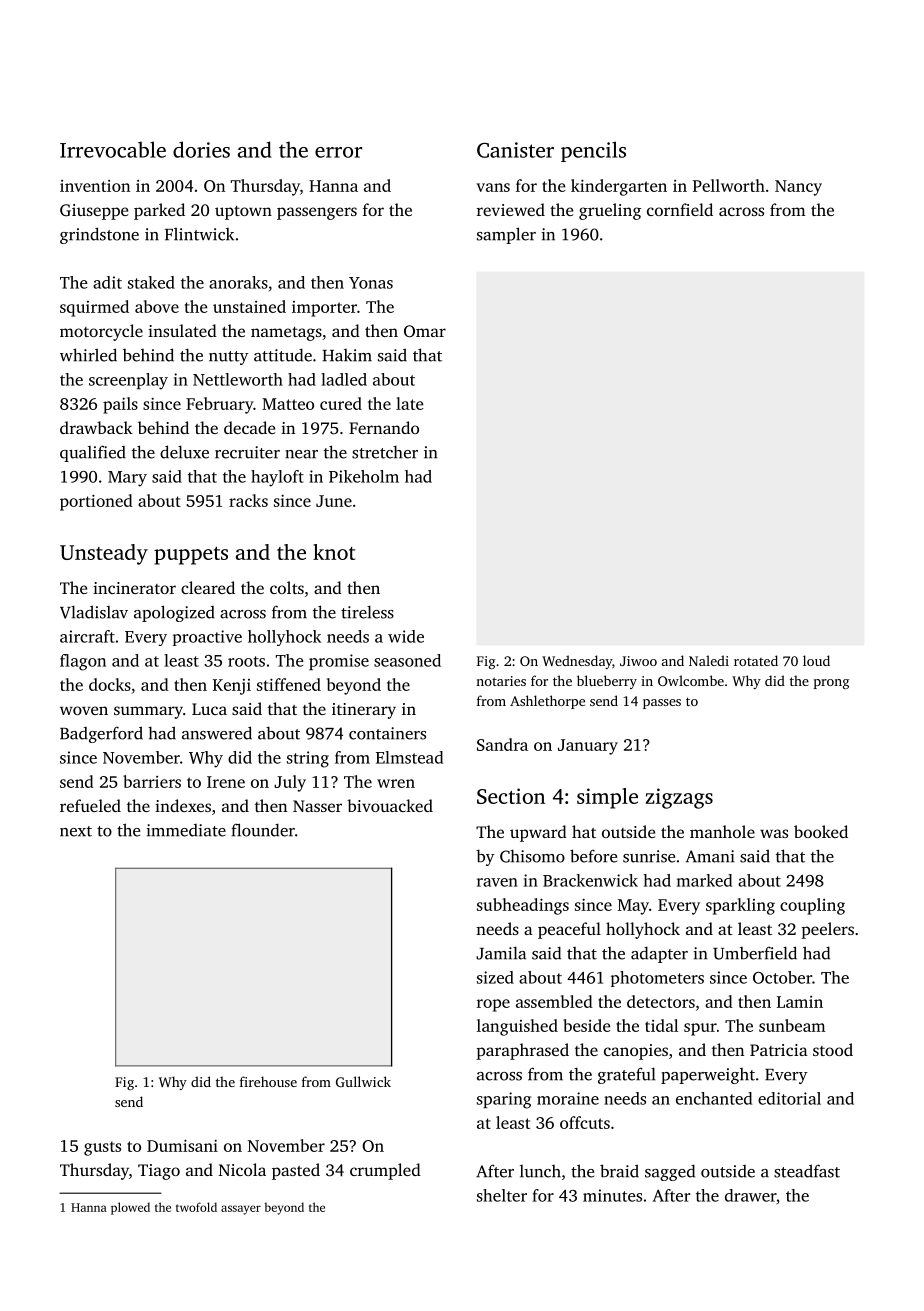 This screenshot has height=1311, width=924. I want to click on cleared, so click(208, 587).
